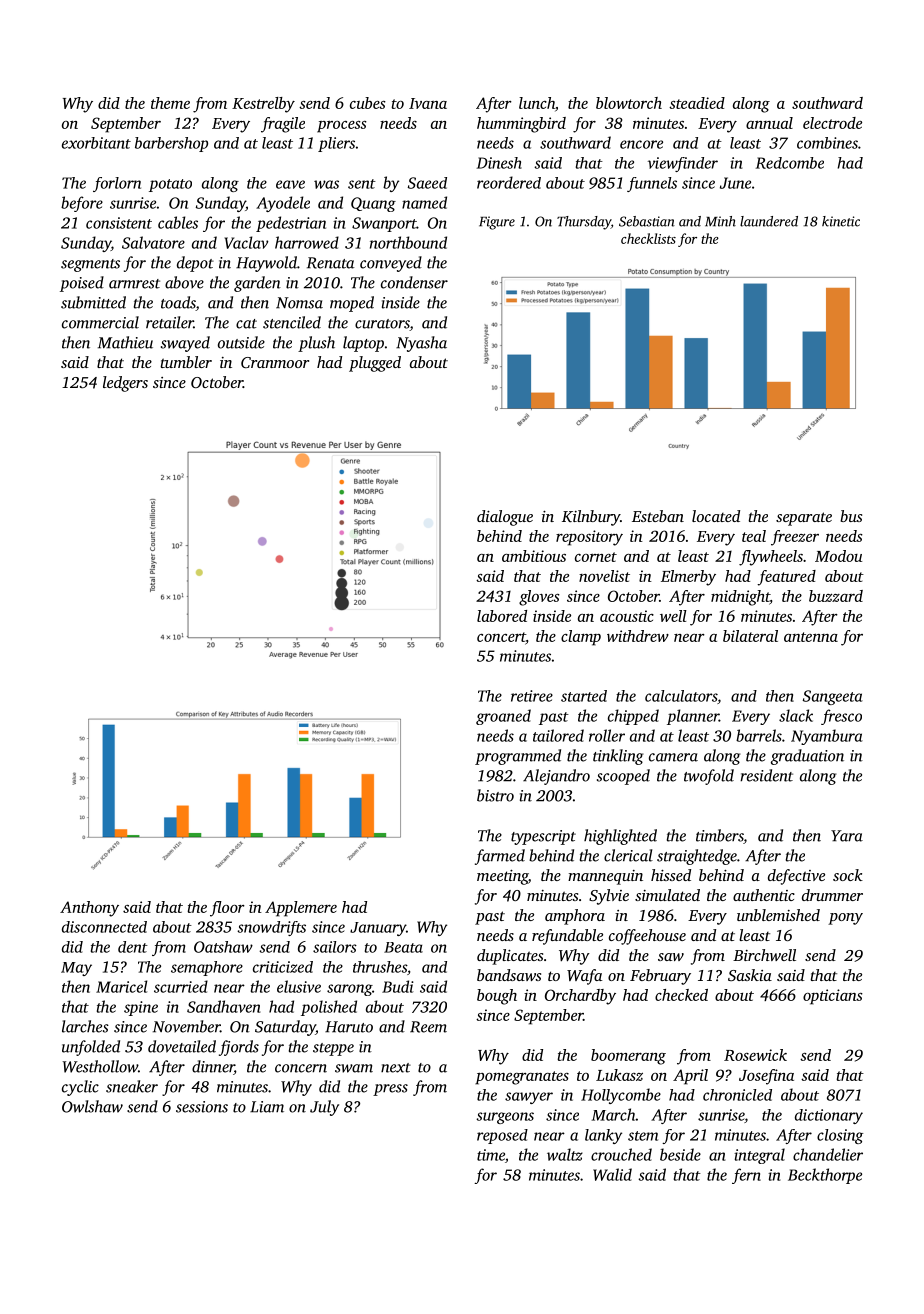 The width and height of the screenshot is (924, 1314). I want to click on Liam, so click(267, 1107).
